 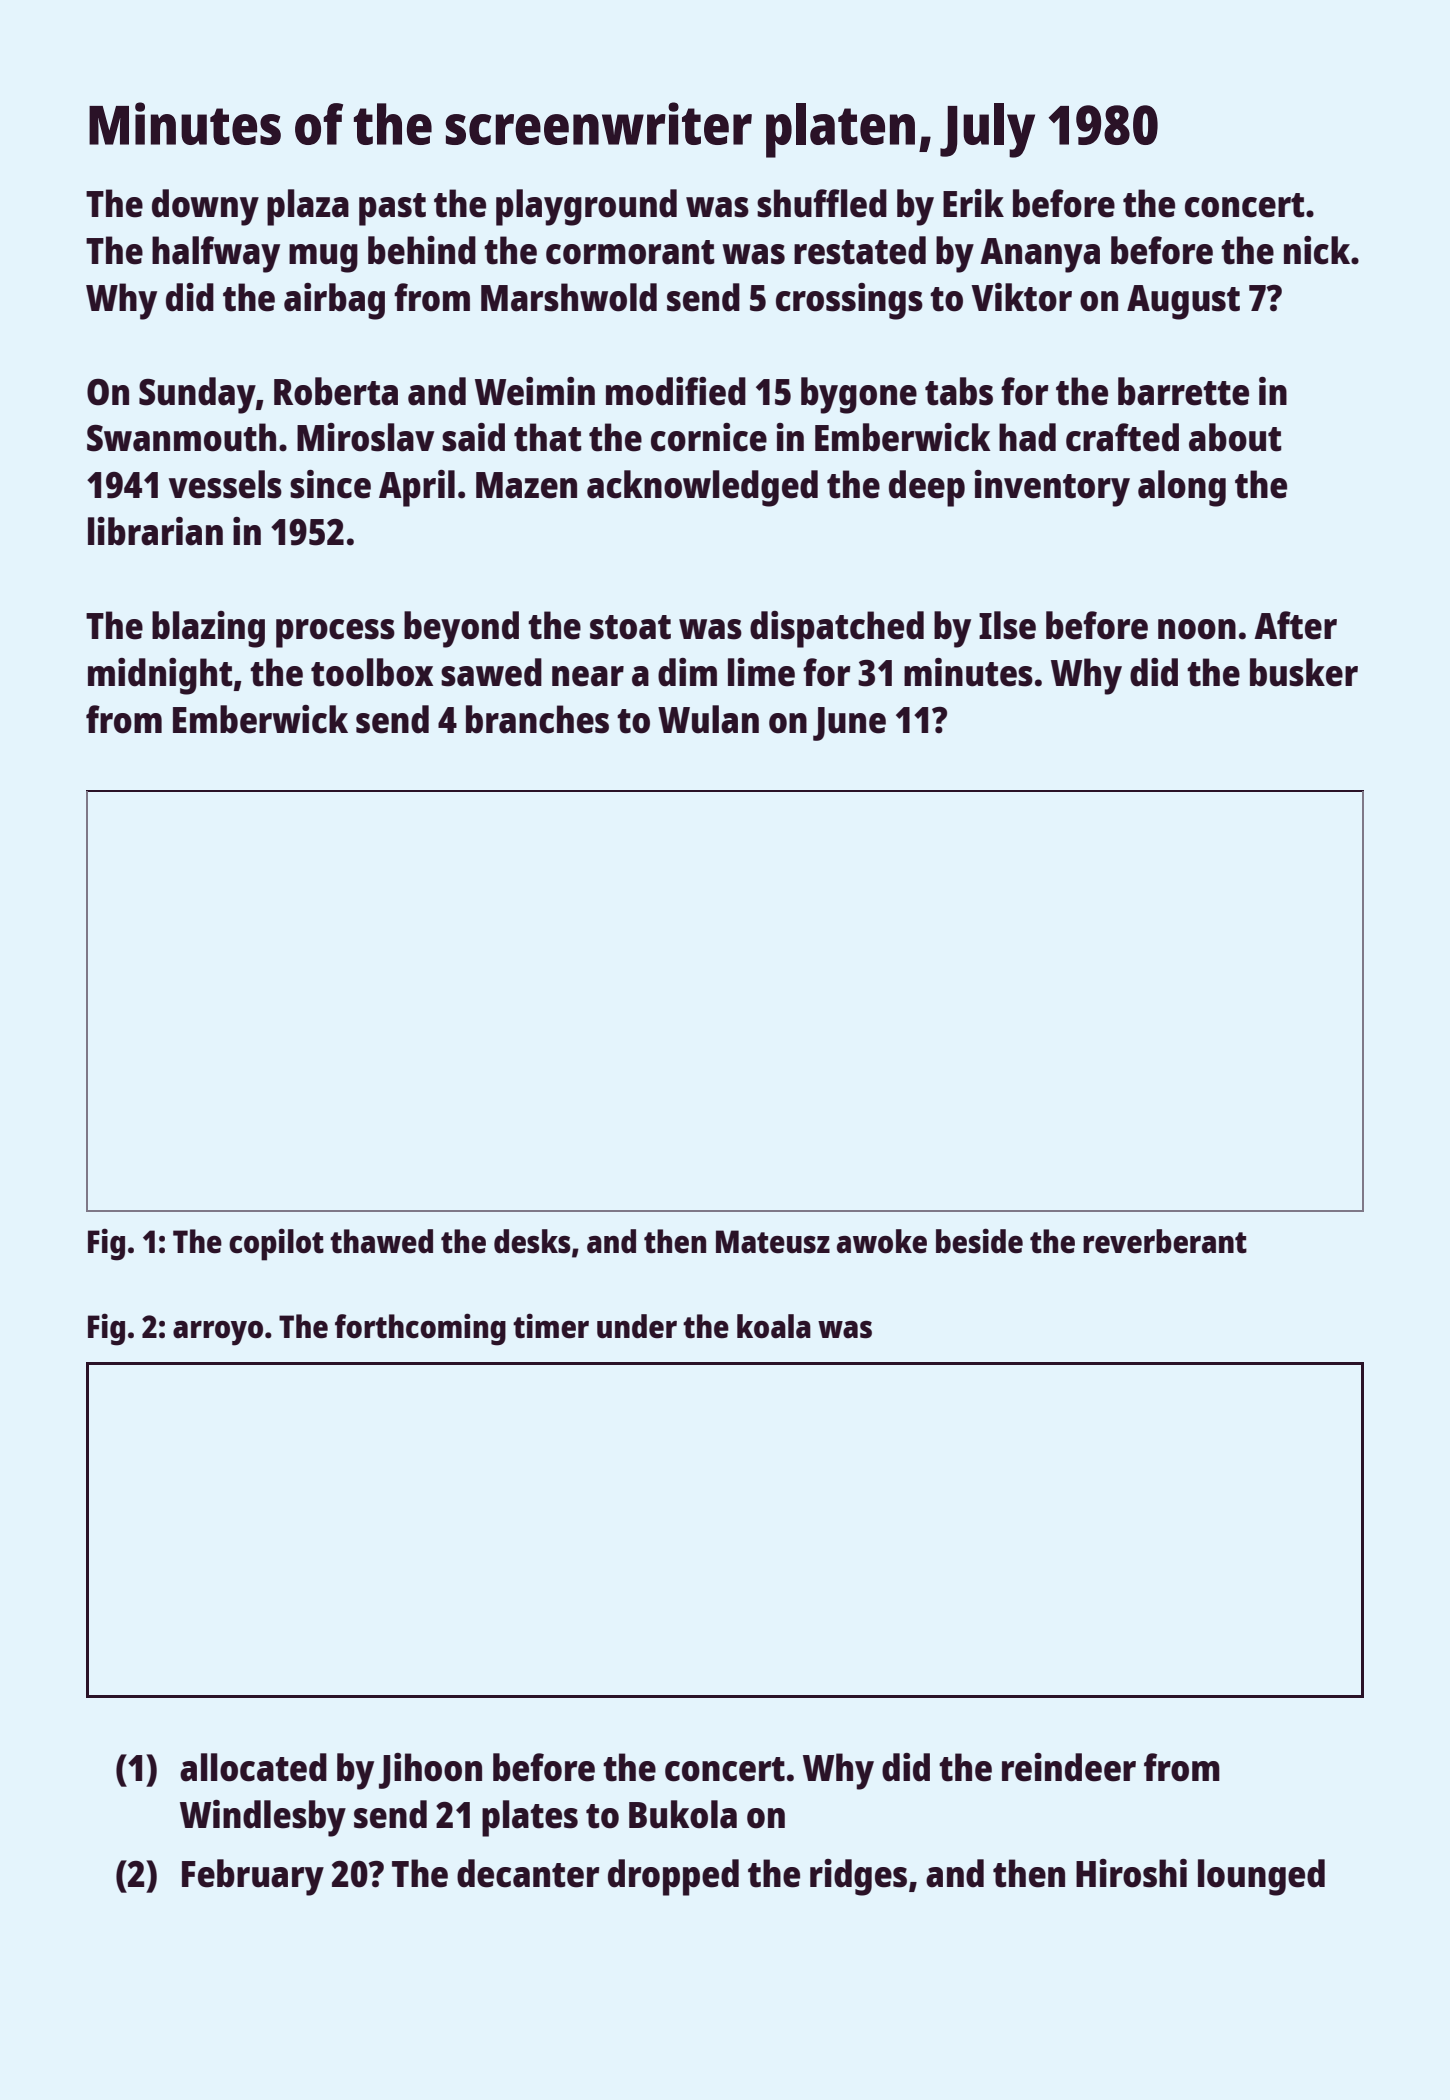 I want to click on toolbox, so click(x=372, y=672).
